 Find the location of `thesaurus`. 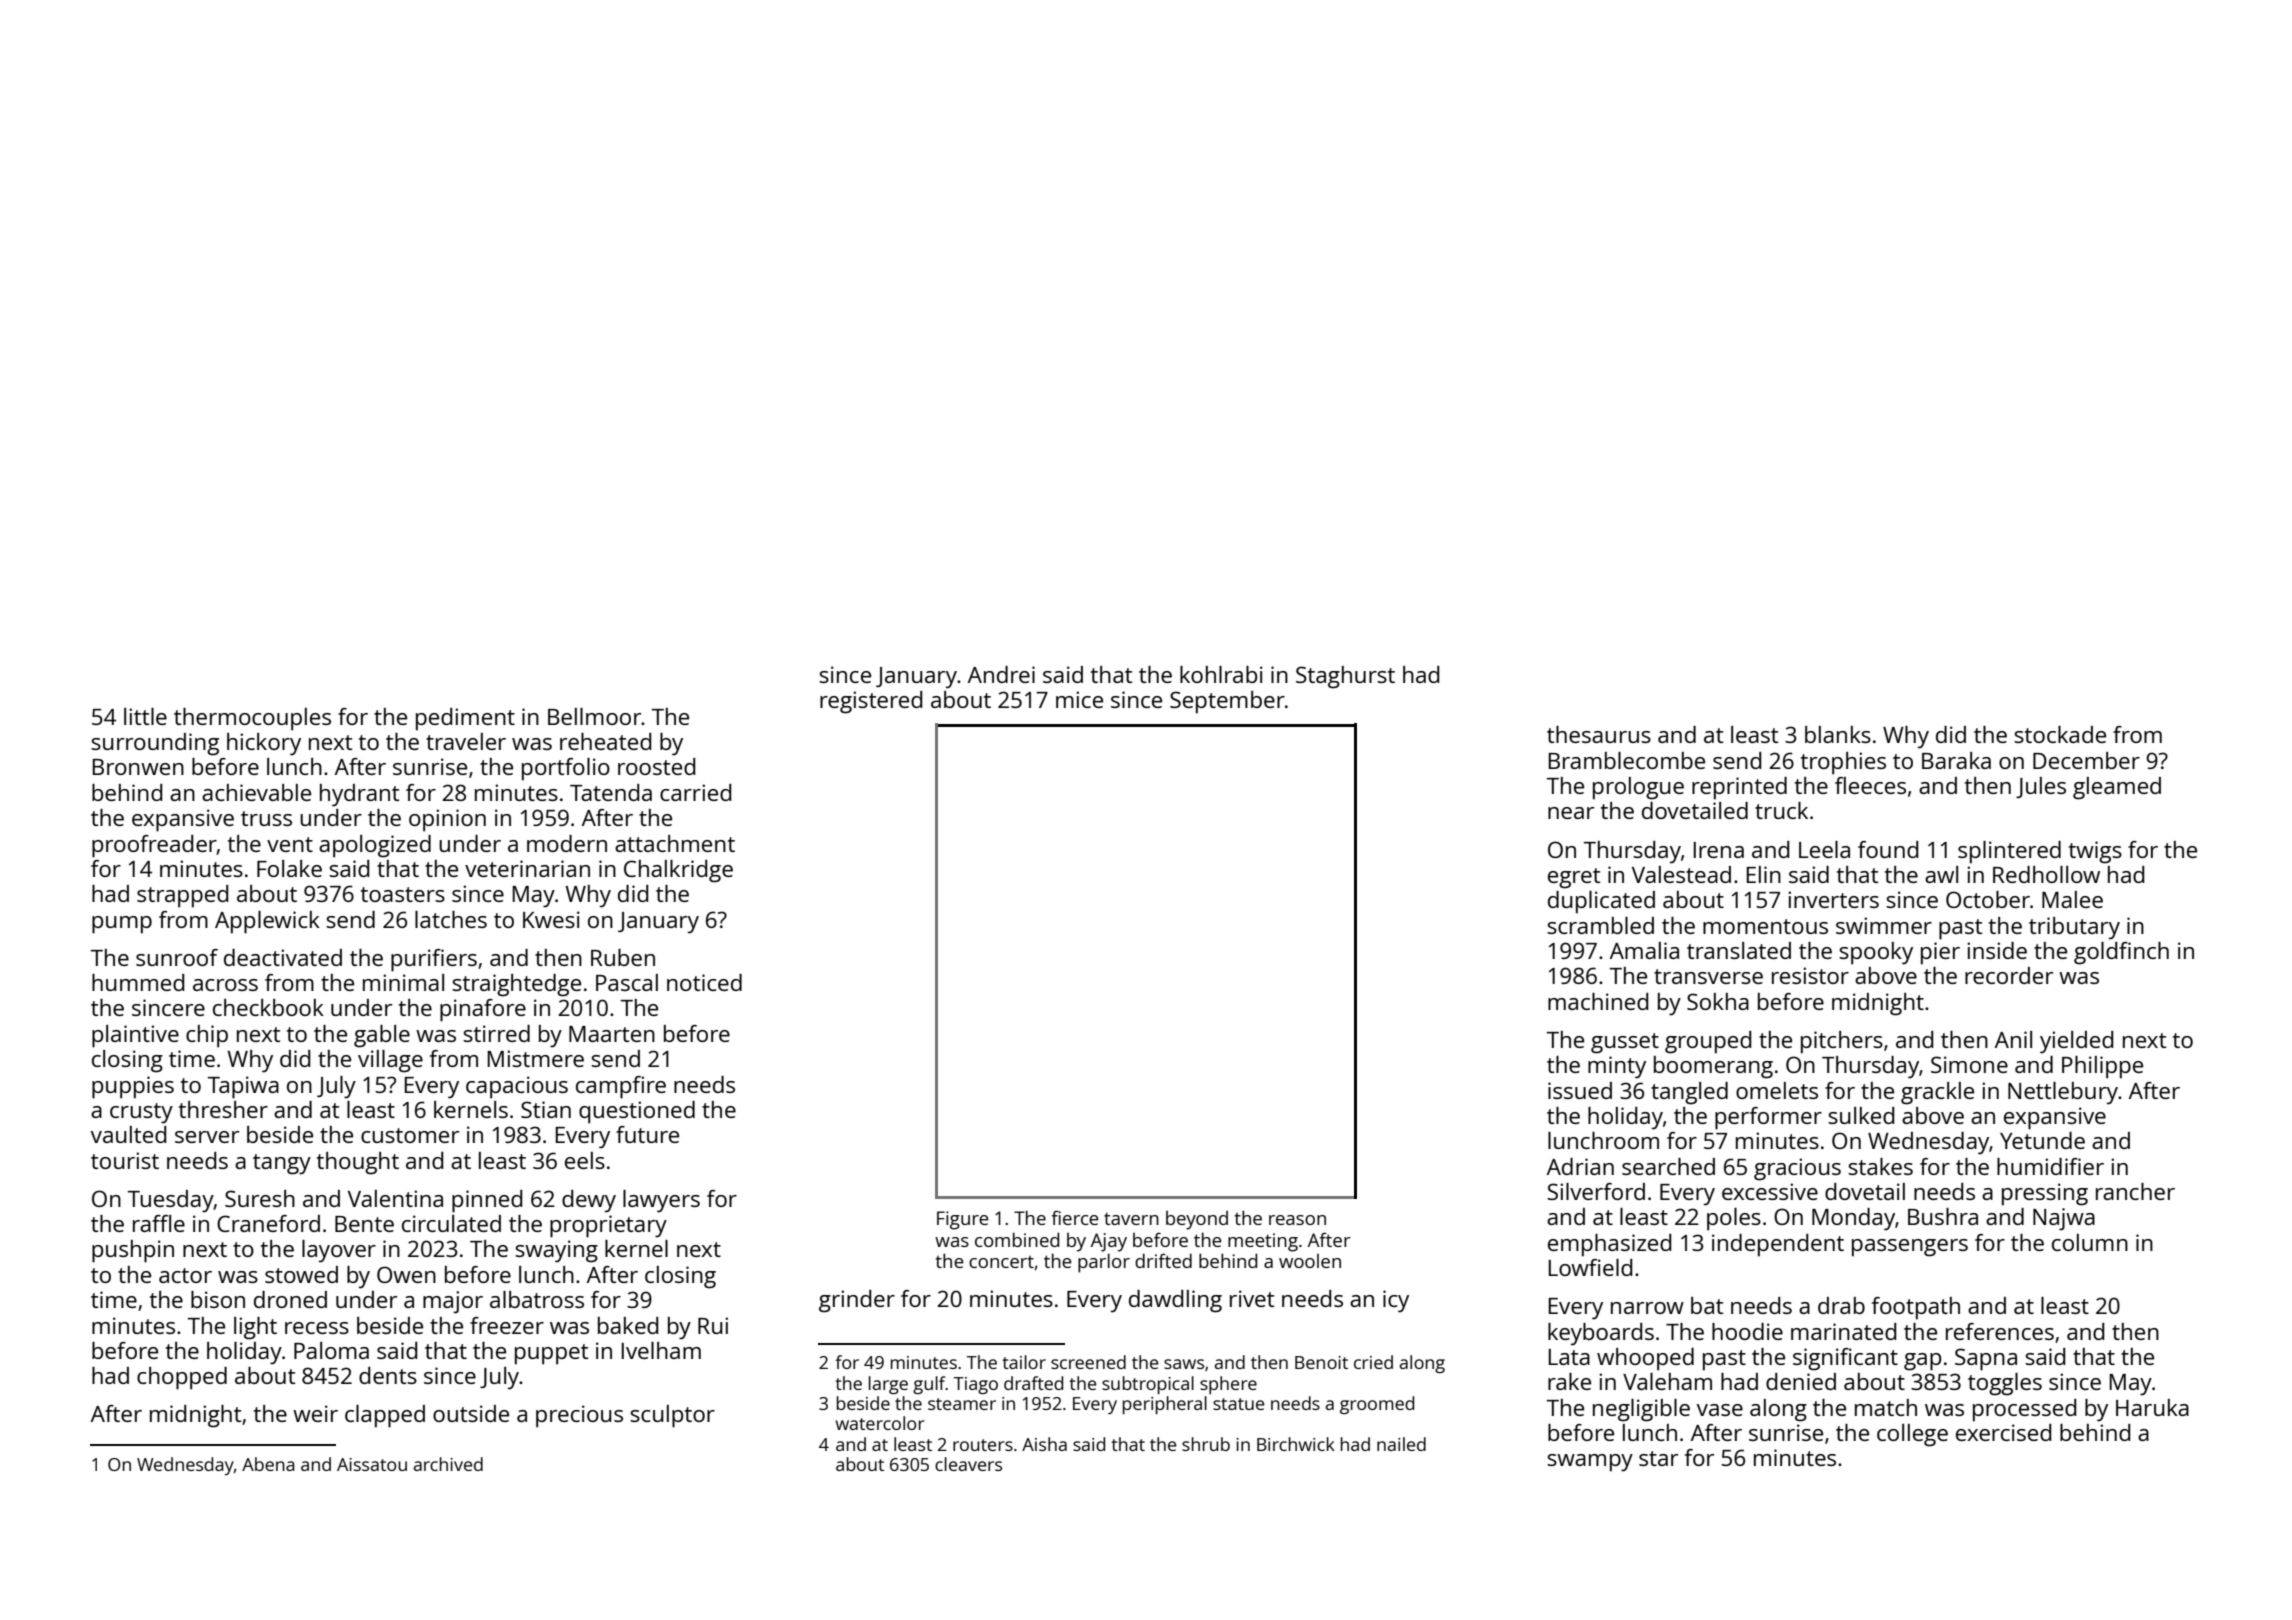

thesaurus is located at coordinates (1599, 734).
